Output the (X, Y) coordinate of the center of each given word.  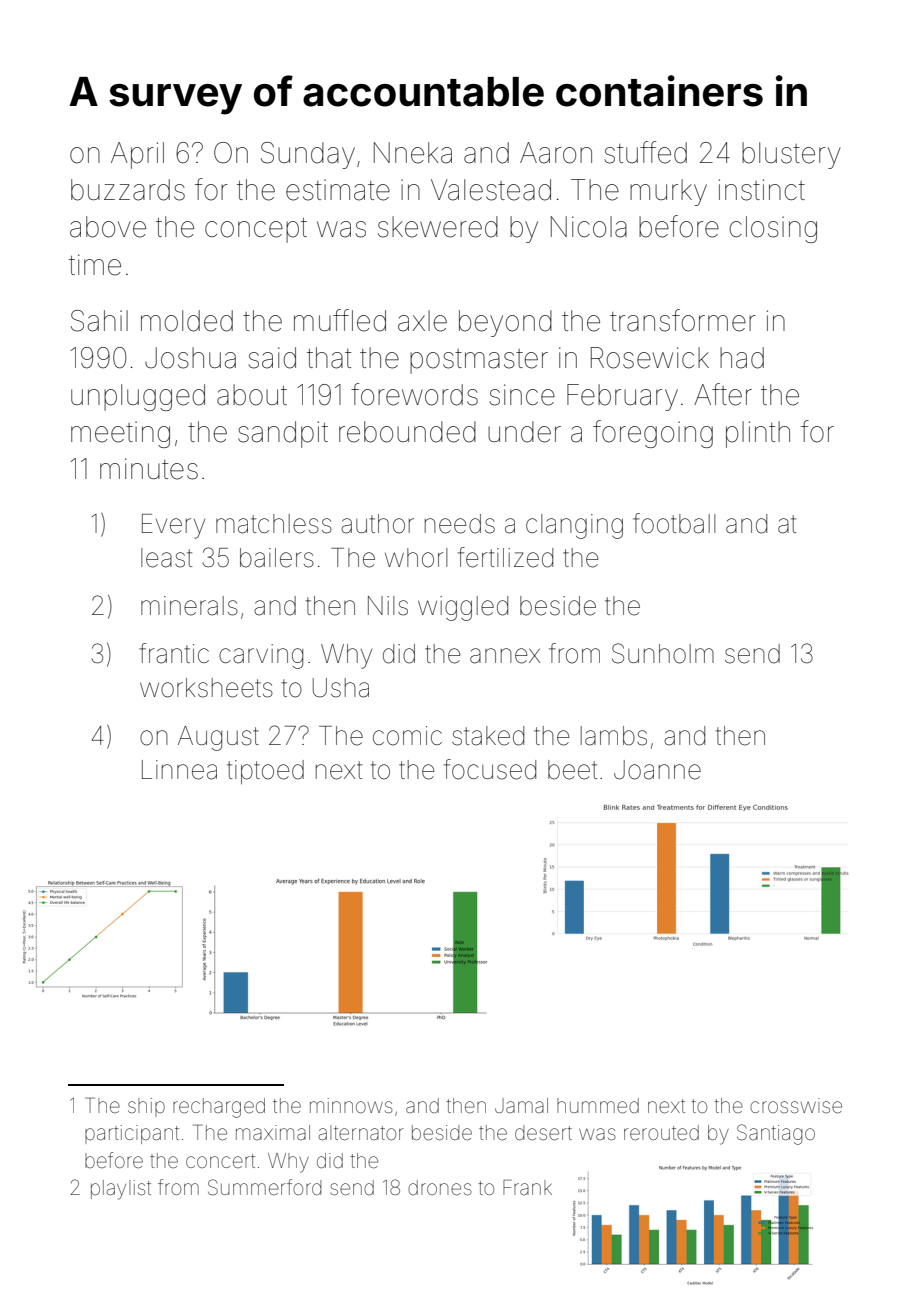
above (108, 227)
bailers (277, 558)
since (522, 395)
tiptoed (265, 772)
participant (132, 1134)
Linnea (179, 770)
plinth (758, 434)
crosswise (796, 1106)
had (742, 358)
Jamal (521, 1105)
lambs (614, 736)
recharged (219, 1108)
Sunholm (663, 653)
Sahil (99, 321)
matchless (274, 524)
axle (422, 321)
